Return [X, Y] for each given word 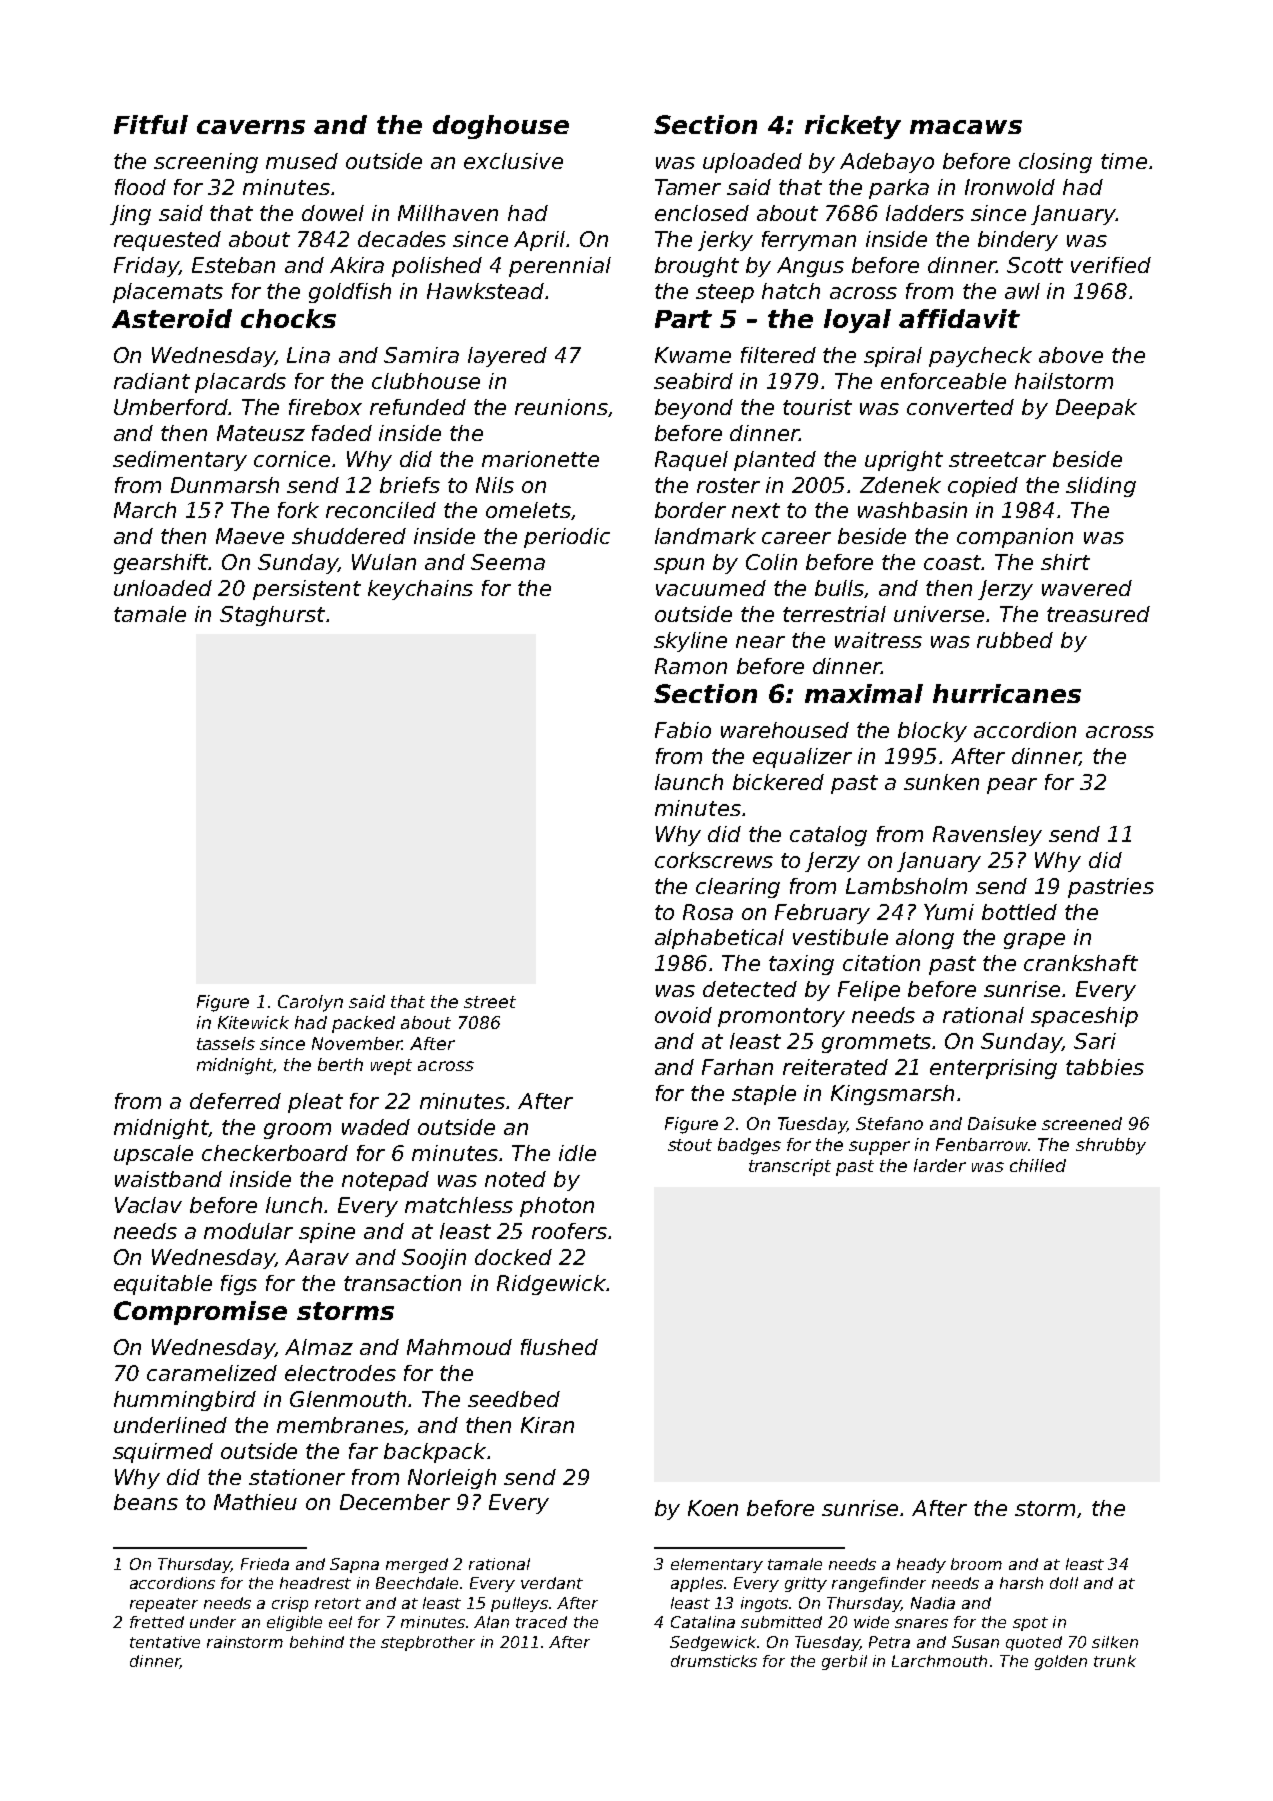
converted [960, 407]
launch [689, 782]
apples [697, 1584]
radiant [152, 381]
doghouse [501, 127]
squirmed [163, 1453]
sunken [941, 782]
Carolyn [310, 1003]
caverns [251, 127]
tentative [165, 1642]
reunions [561, 407]
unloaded [163, 588]
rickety [853, 127]
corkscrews [714, 860]
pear [1012, 786]
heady [921, 1565]
